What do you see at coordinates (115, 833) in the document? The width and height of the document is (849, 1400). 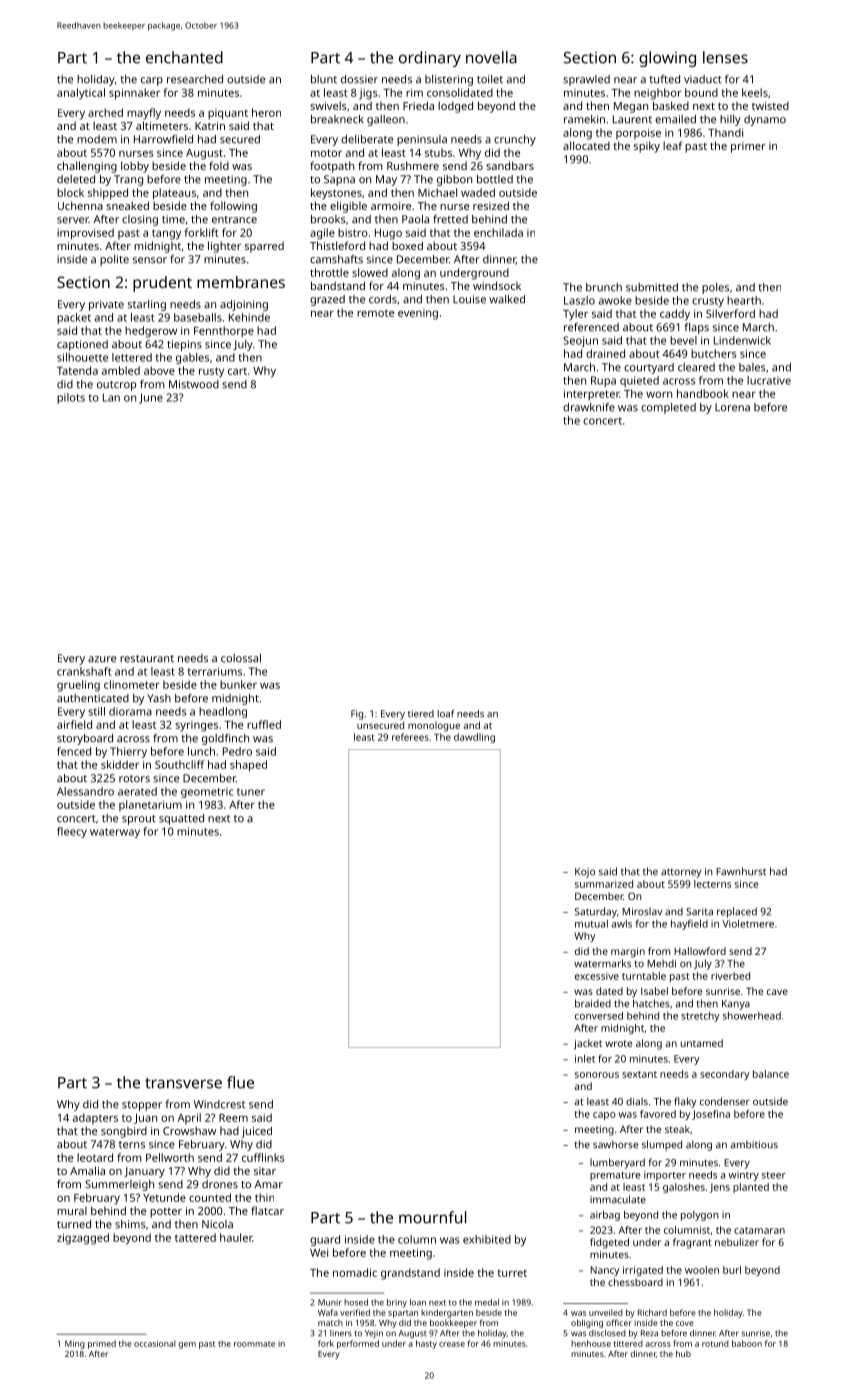 I see `waterway` at bounding box center [115, 833].
